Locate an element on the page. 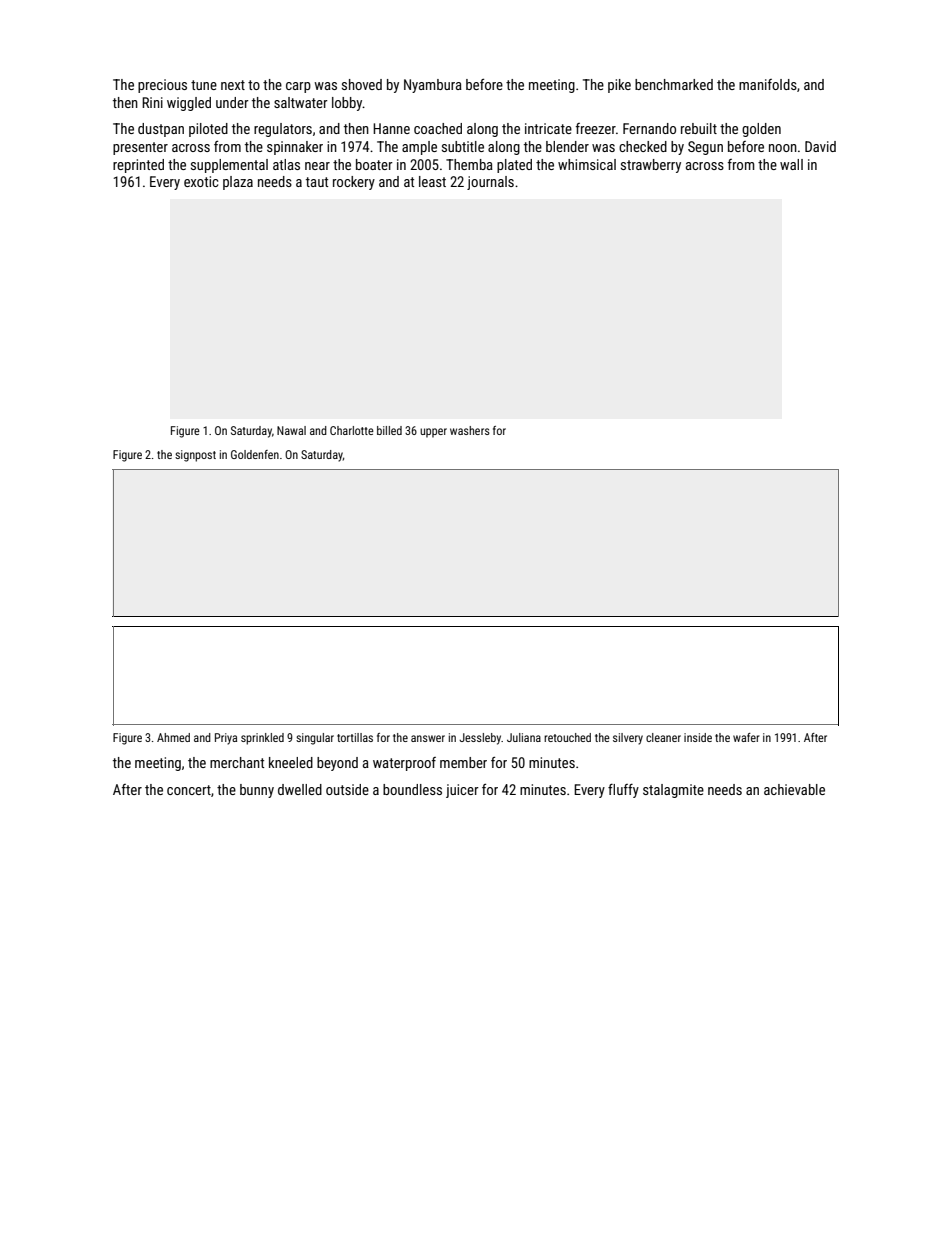 The width and height of the image is (952, 1233). washers is located at coordinates (470, 430).
